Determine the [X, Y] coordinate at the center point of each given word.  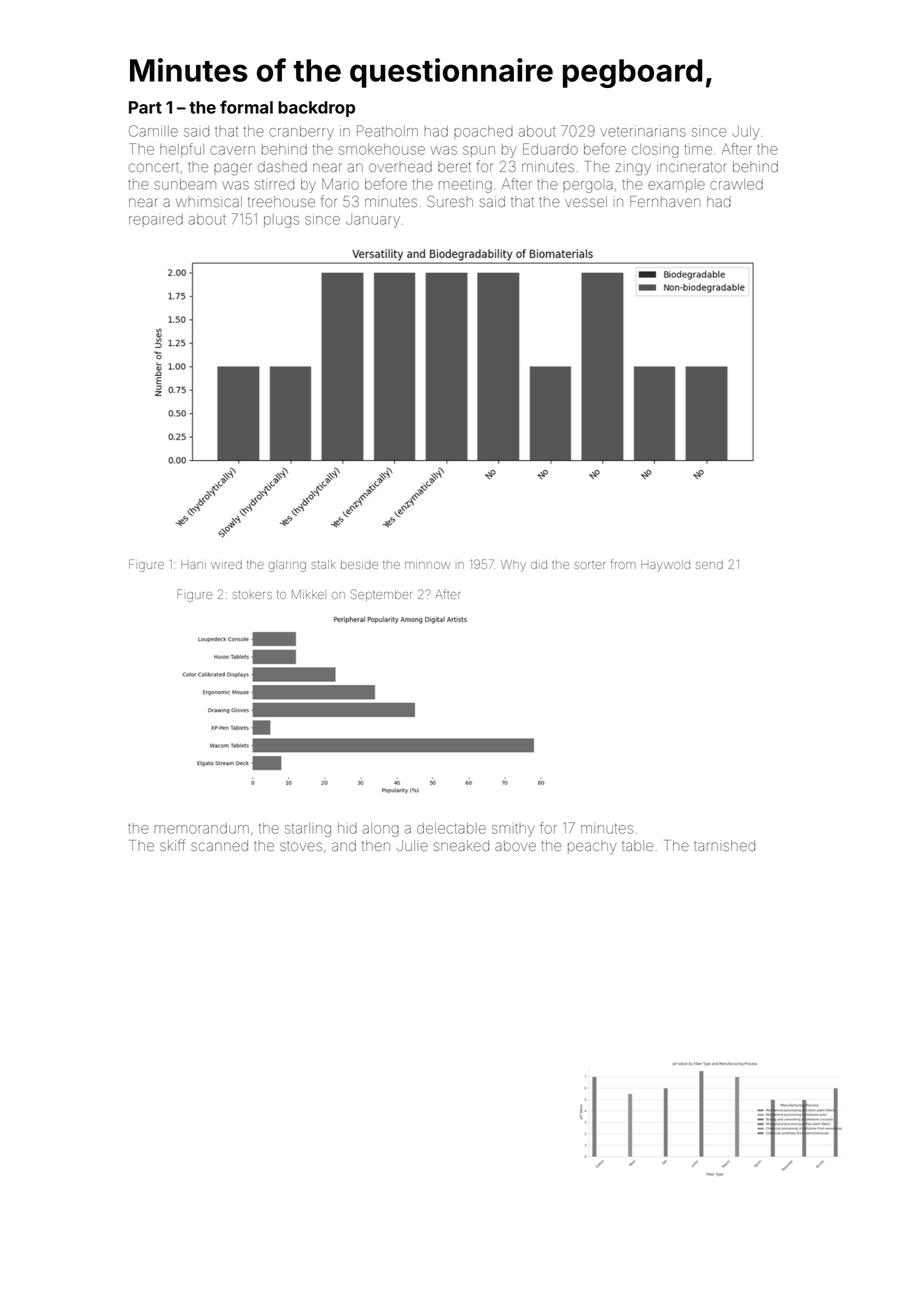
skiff [172, 845]
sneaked [461, 845]
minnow [427, 565]
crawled [736, 184]
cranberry [301, 133]
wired [226, 564]
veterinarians [643, 132]
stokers [252, 595]
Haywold [665, 566]
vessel [586, 201]
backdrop [316, 109]
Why [513, 566]
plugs [281, 221]
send [709, 564]
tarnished [724, 845]
